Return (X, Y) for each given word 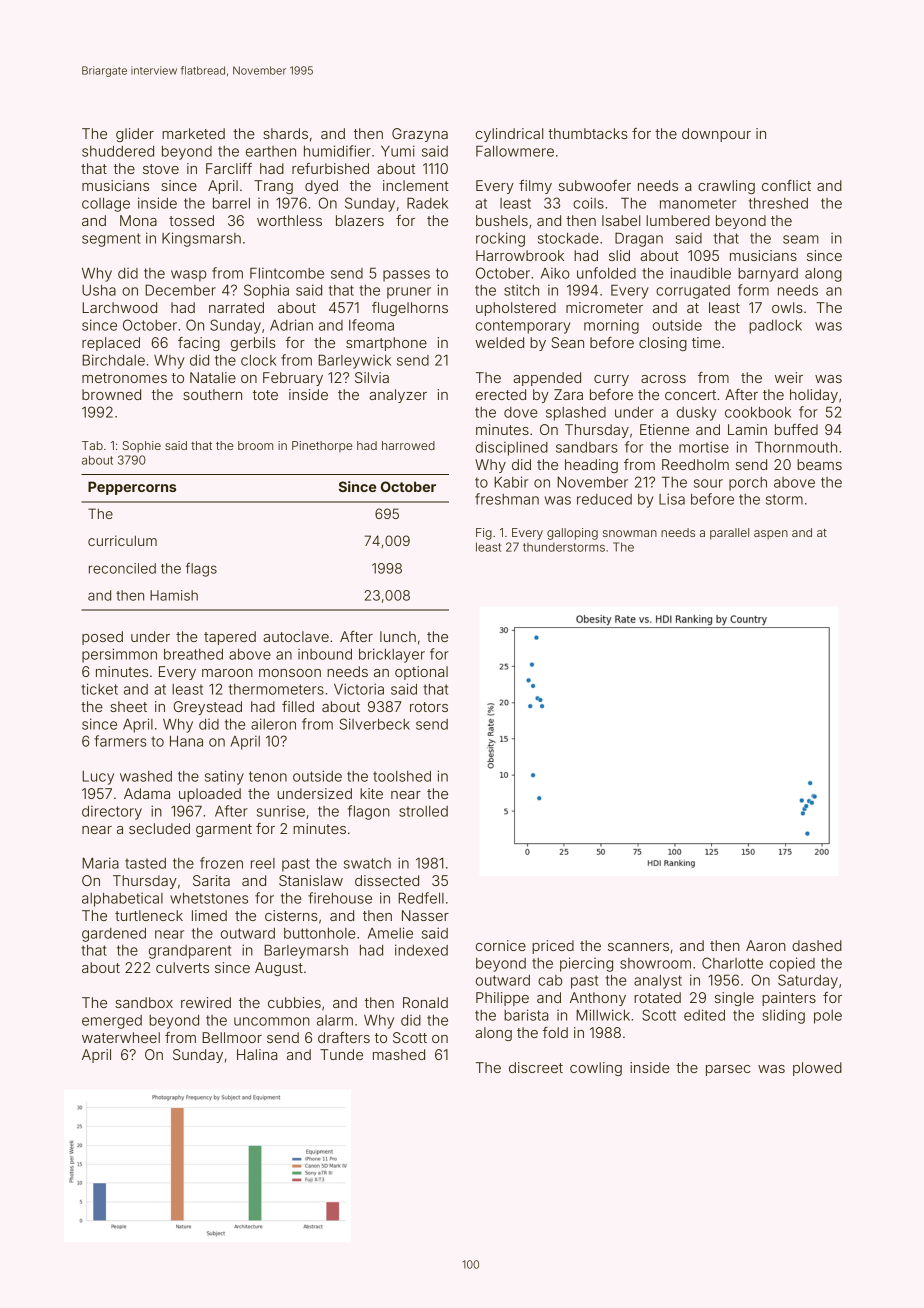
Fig (484, 534)
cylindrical (509, 135)
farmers (120, 741)
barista (526, 1015)
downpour (716, 135)
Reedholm (695, 464)
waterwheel (121, 1037)
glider (135, 135)
